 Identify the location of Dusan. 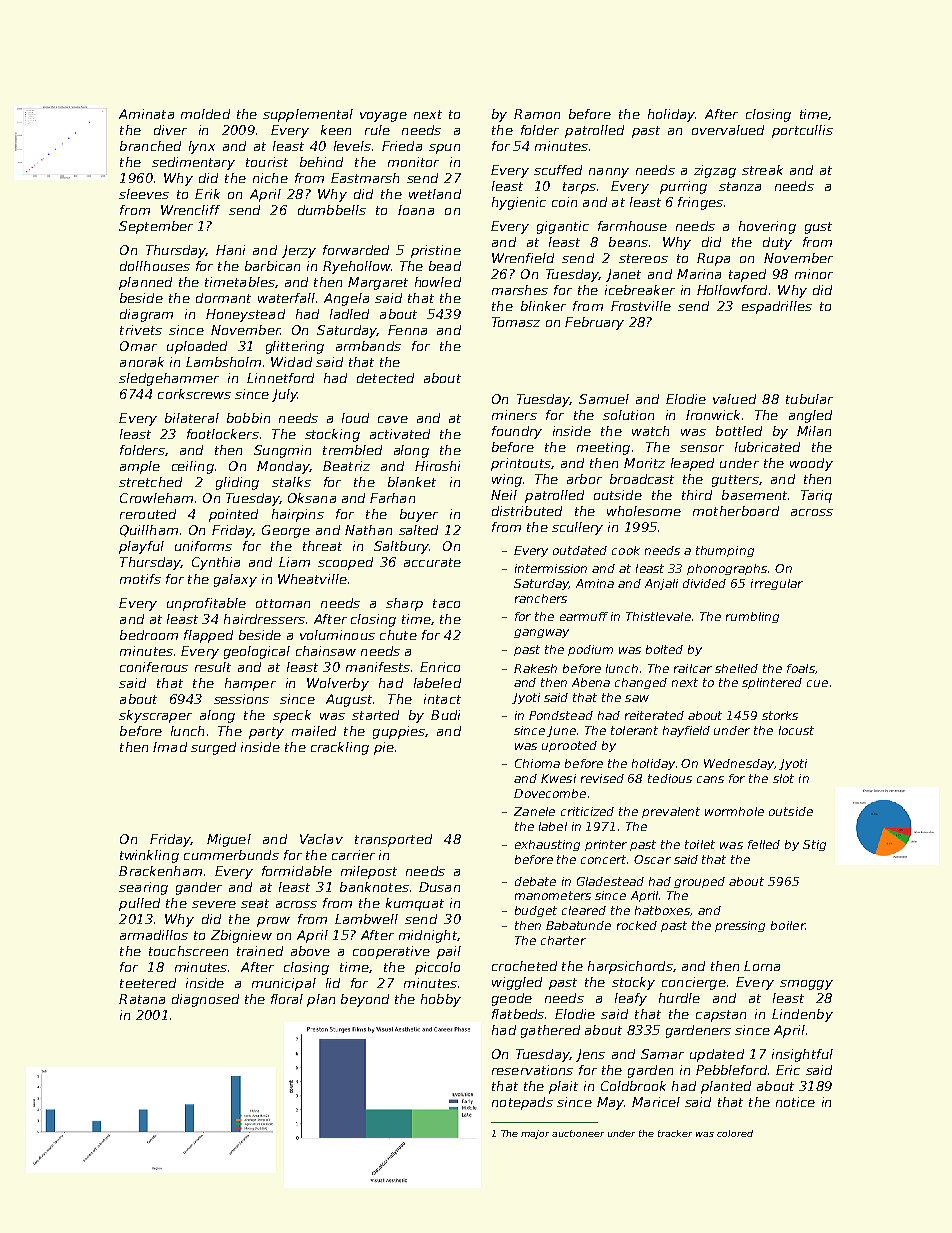
(439, 887).
